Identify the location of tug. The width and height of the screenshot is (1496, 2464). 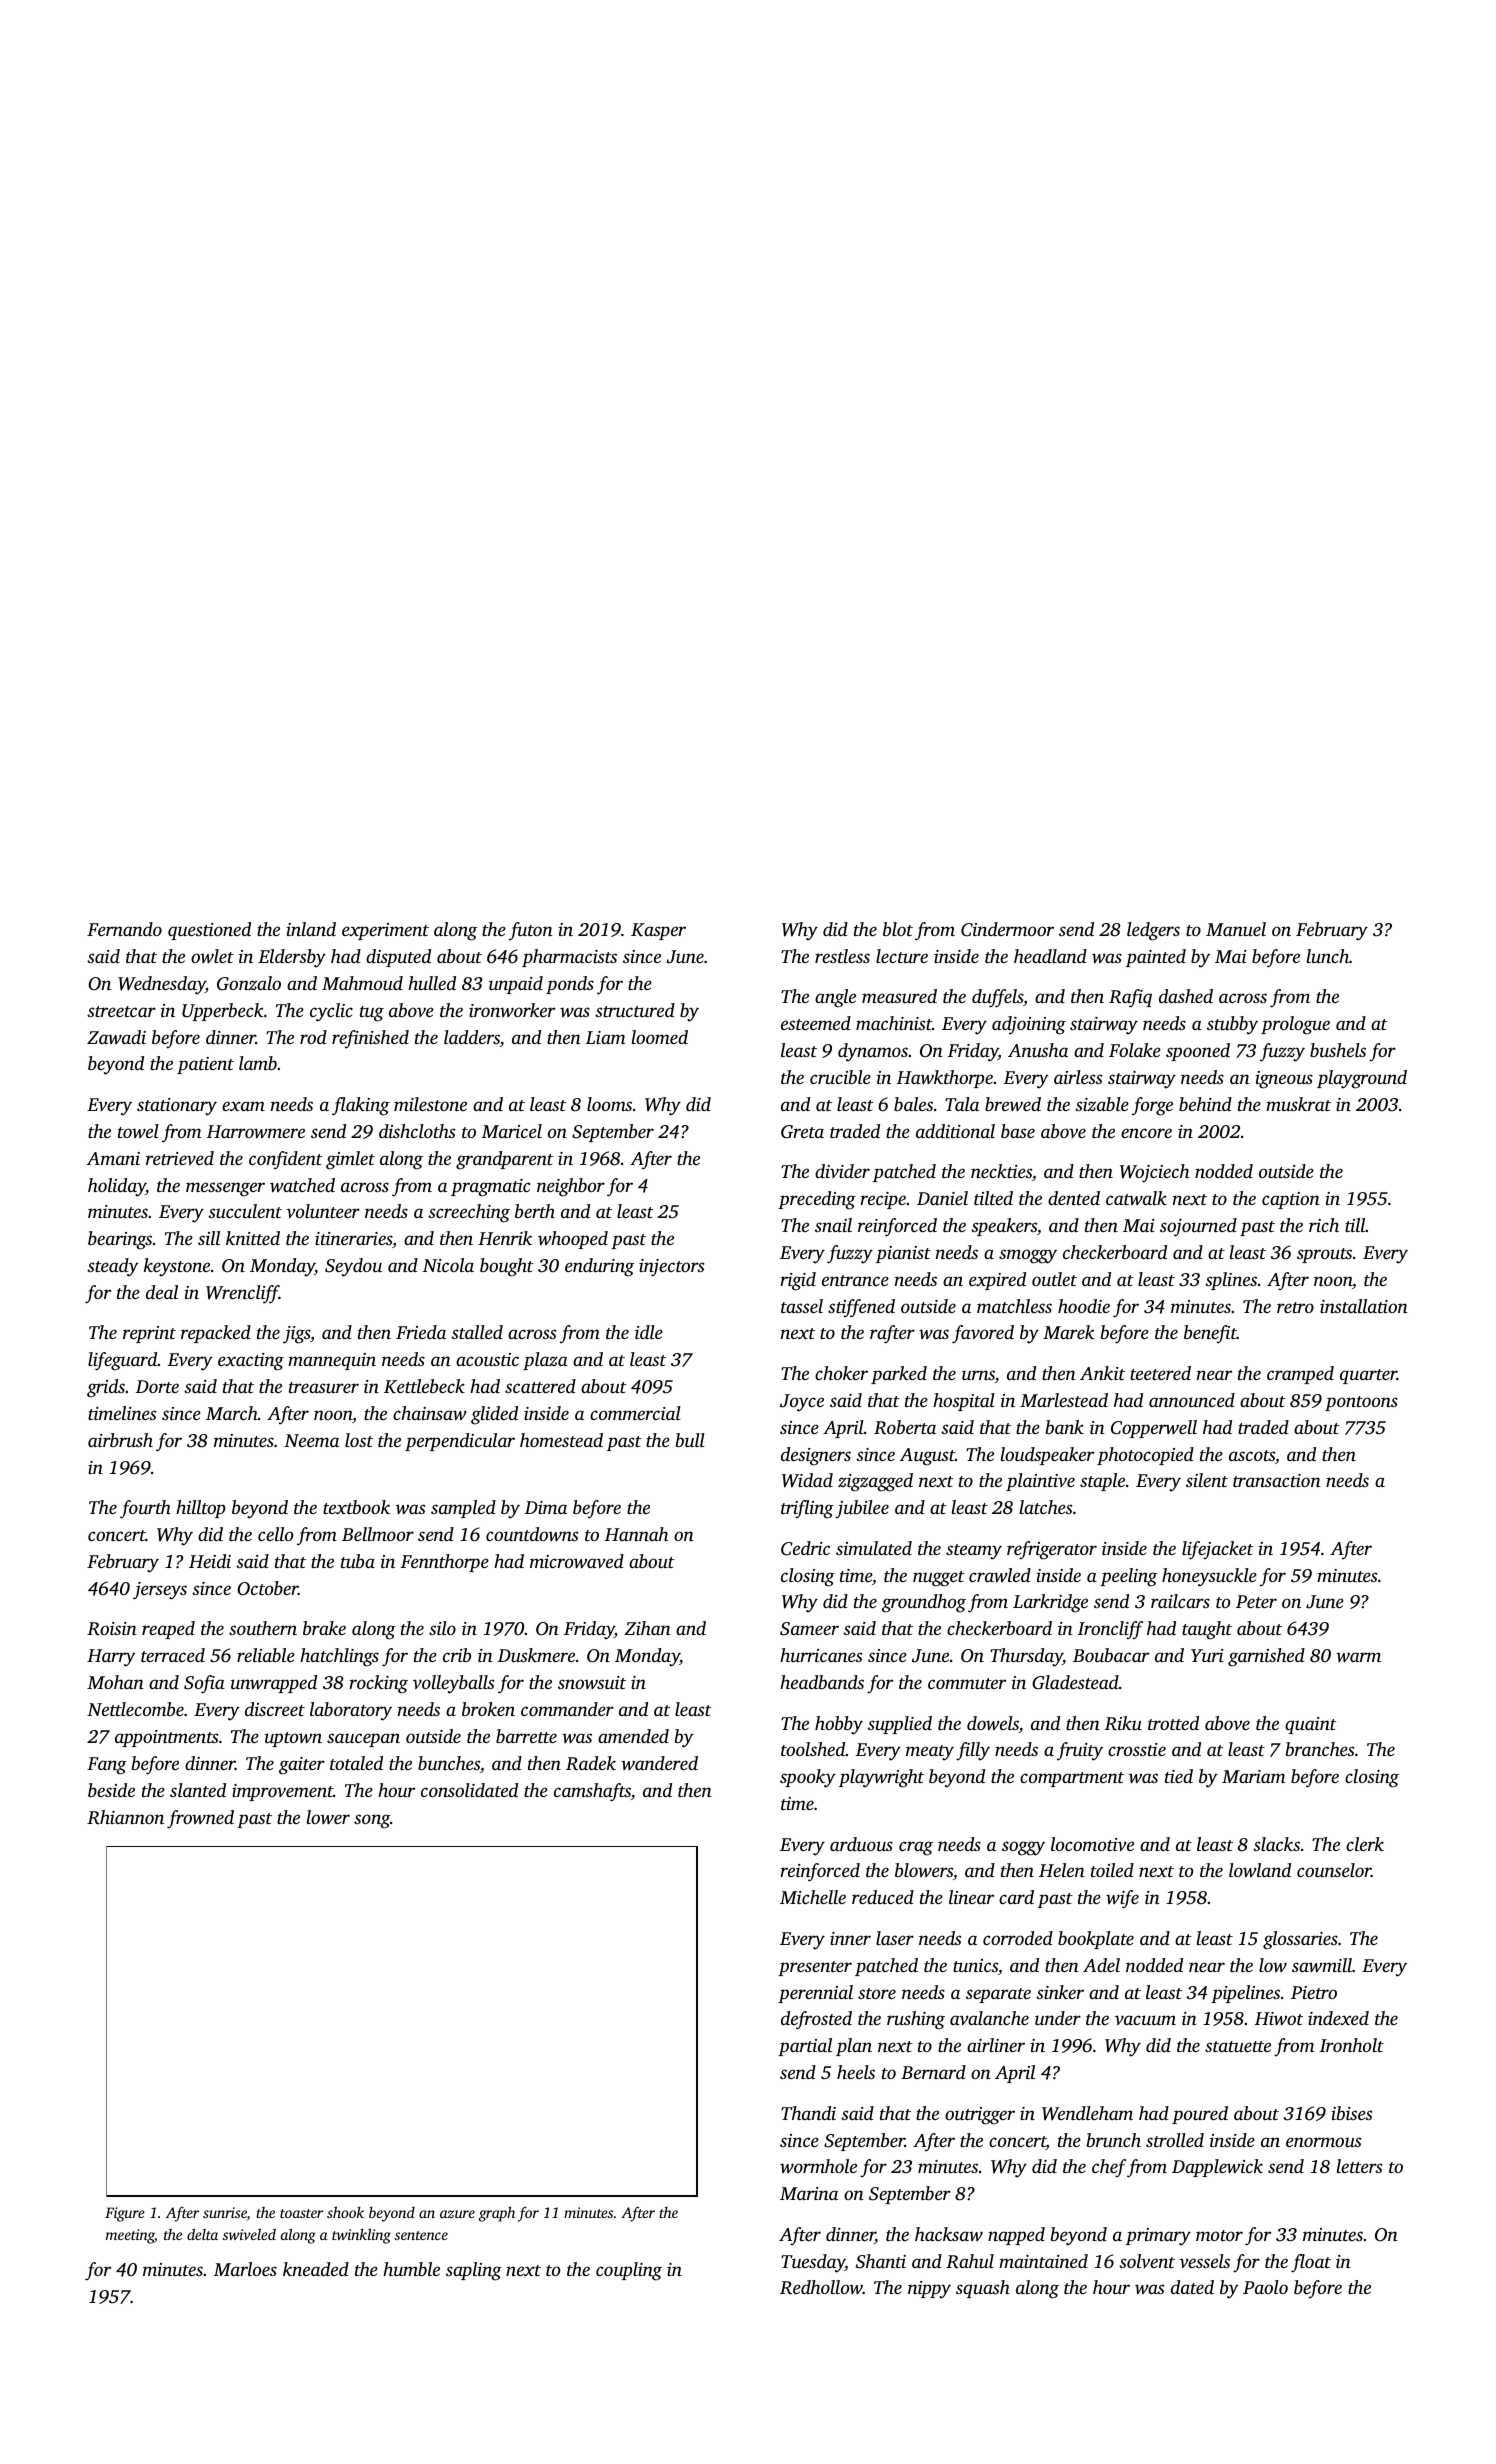
(372, 1014).
